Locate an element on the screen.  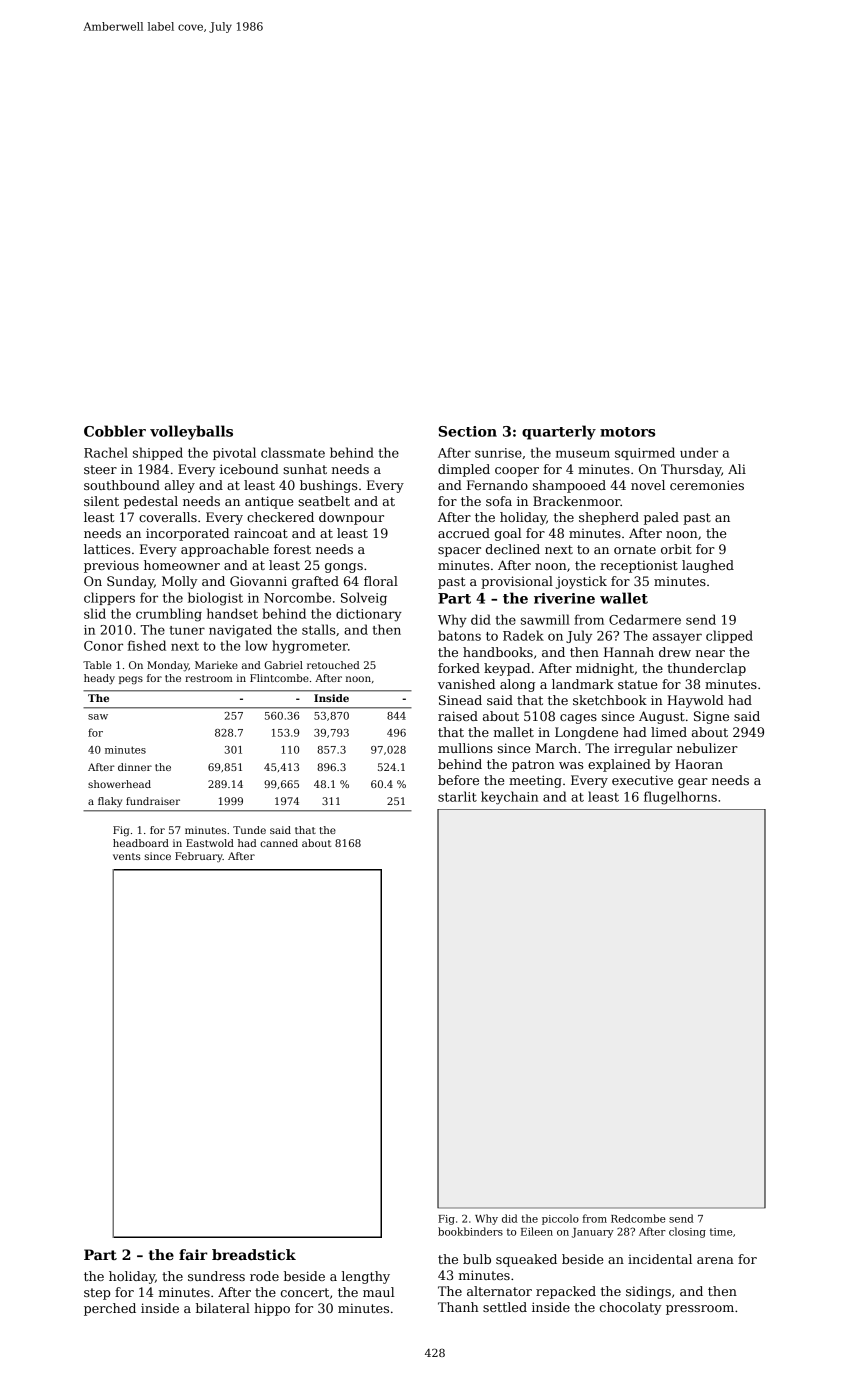
clipped is located at coordinates (729, 636).
